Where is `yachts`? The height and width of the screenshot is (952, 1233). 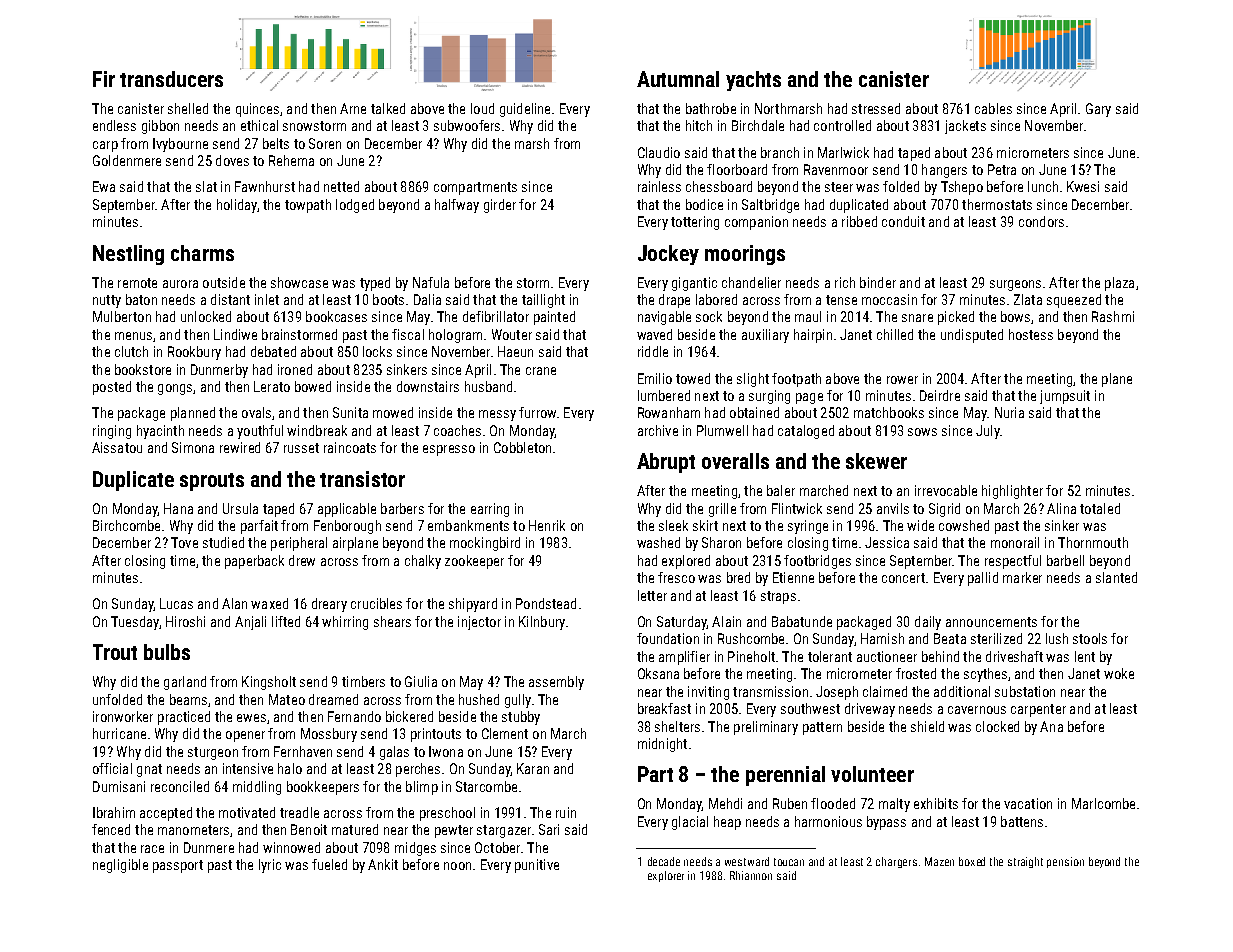
yachts is located at coordinates (753, 81).
